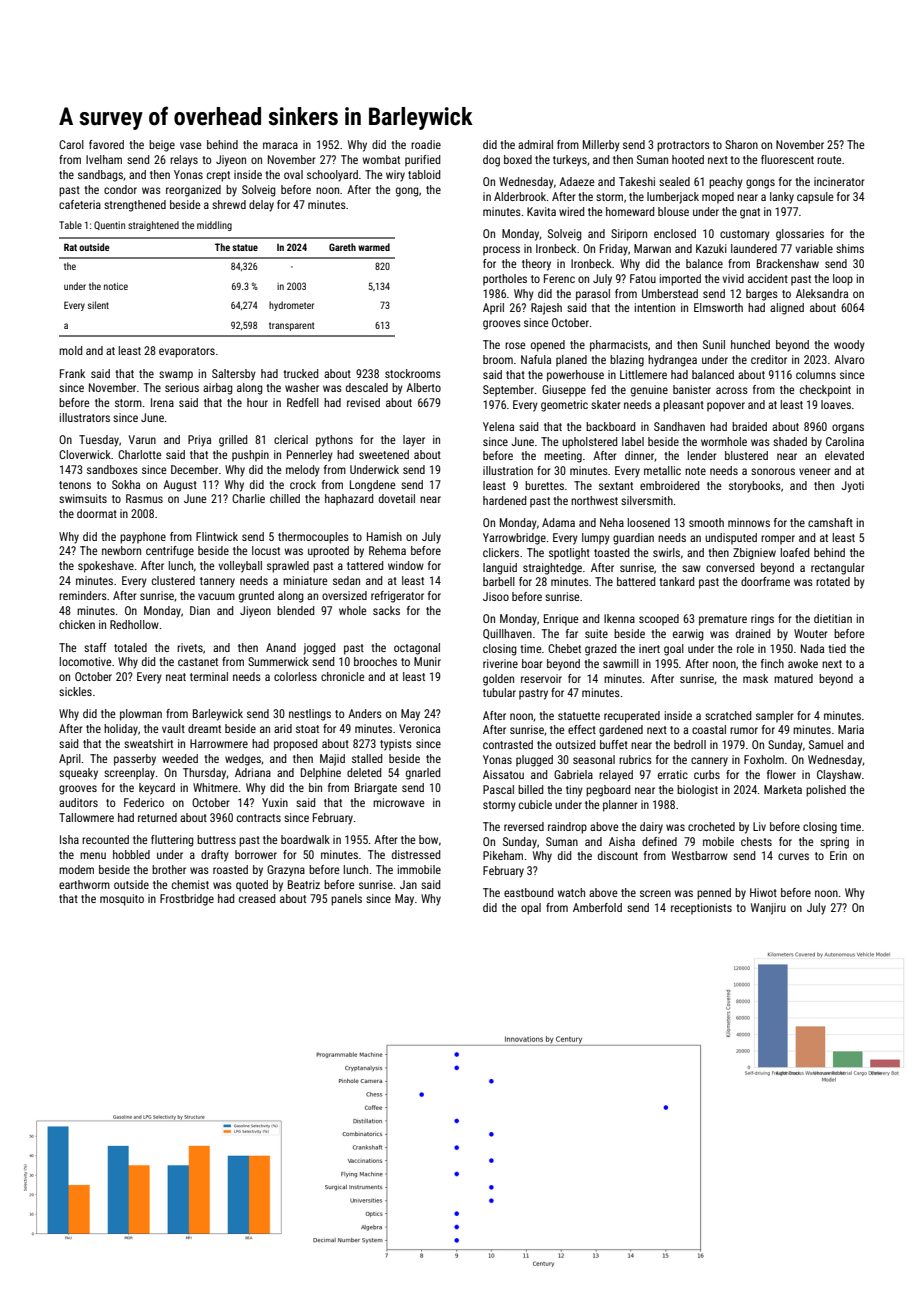  What do you see at coordinates (683, 146) in the screenshot?
I see `protractors` at bounding box center [683, 146].
